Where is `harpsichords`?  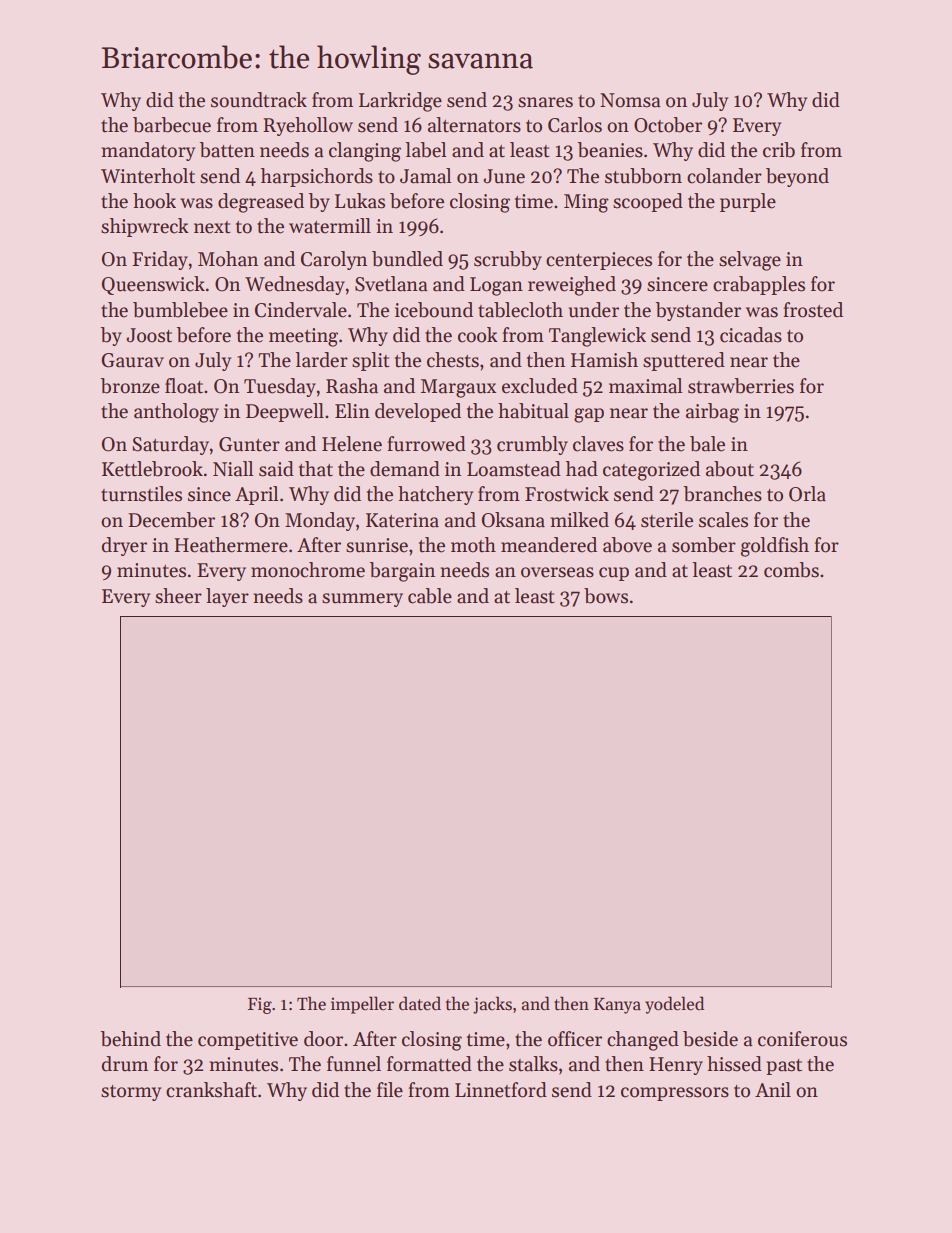 harpsichords is located at coordinates (317, 177).
